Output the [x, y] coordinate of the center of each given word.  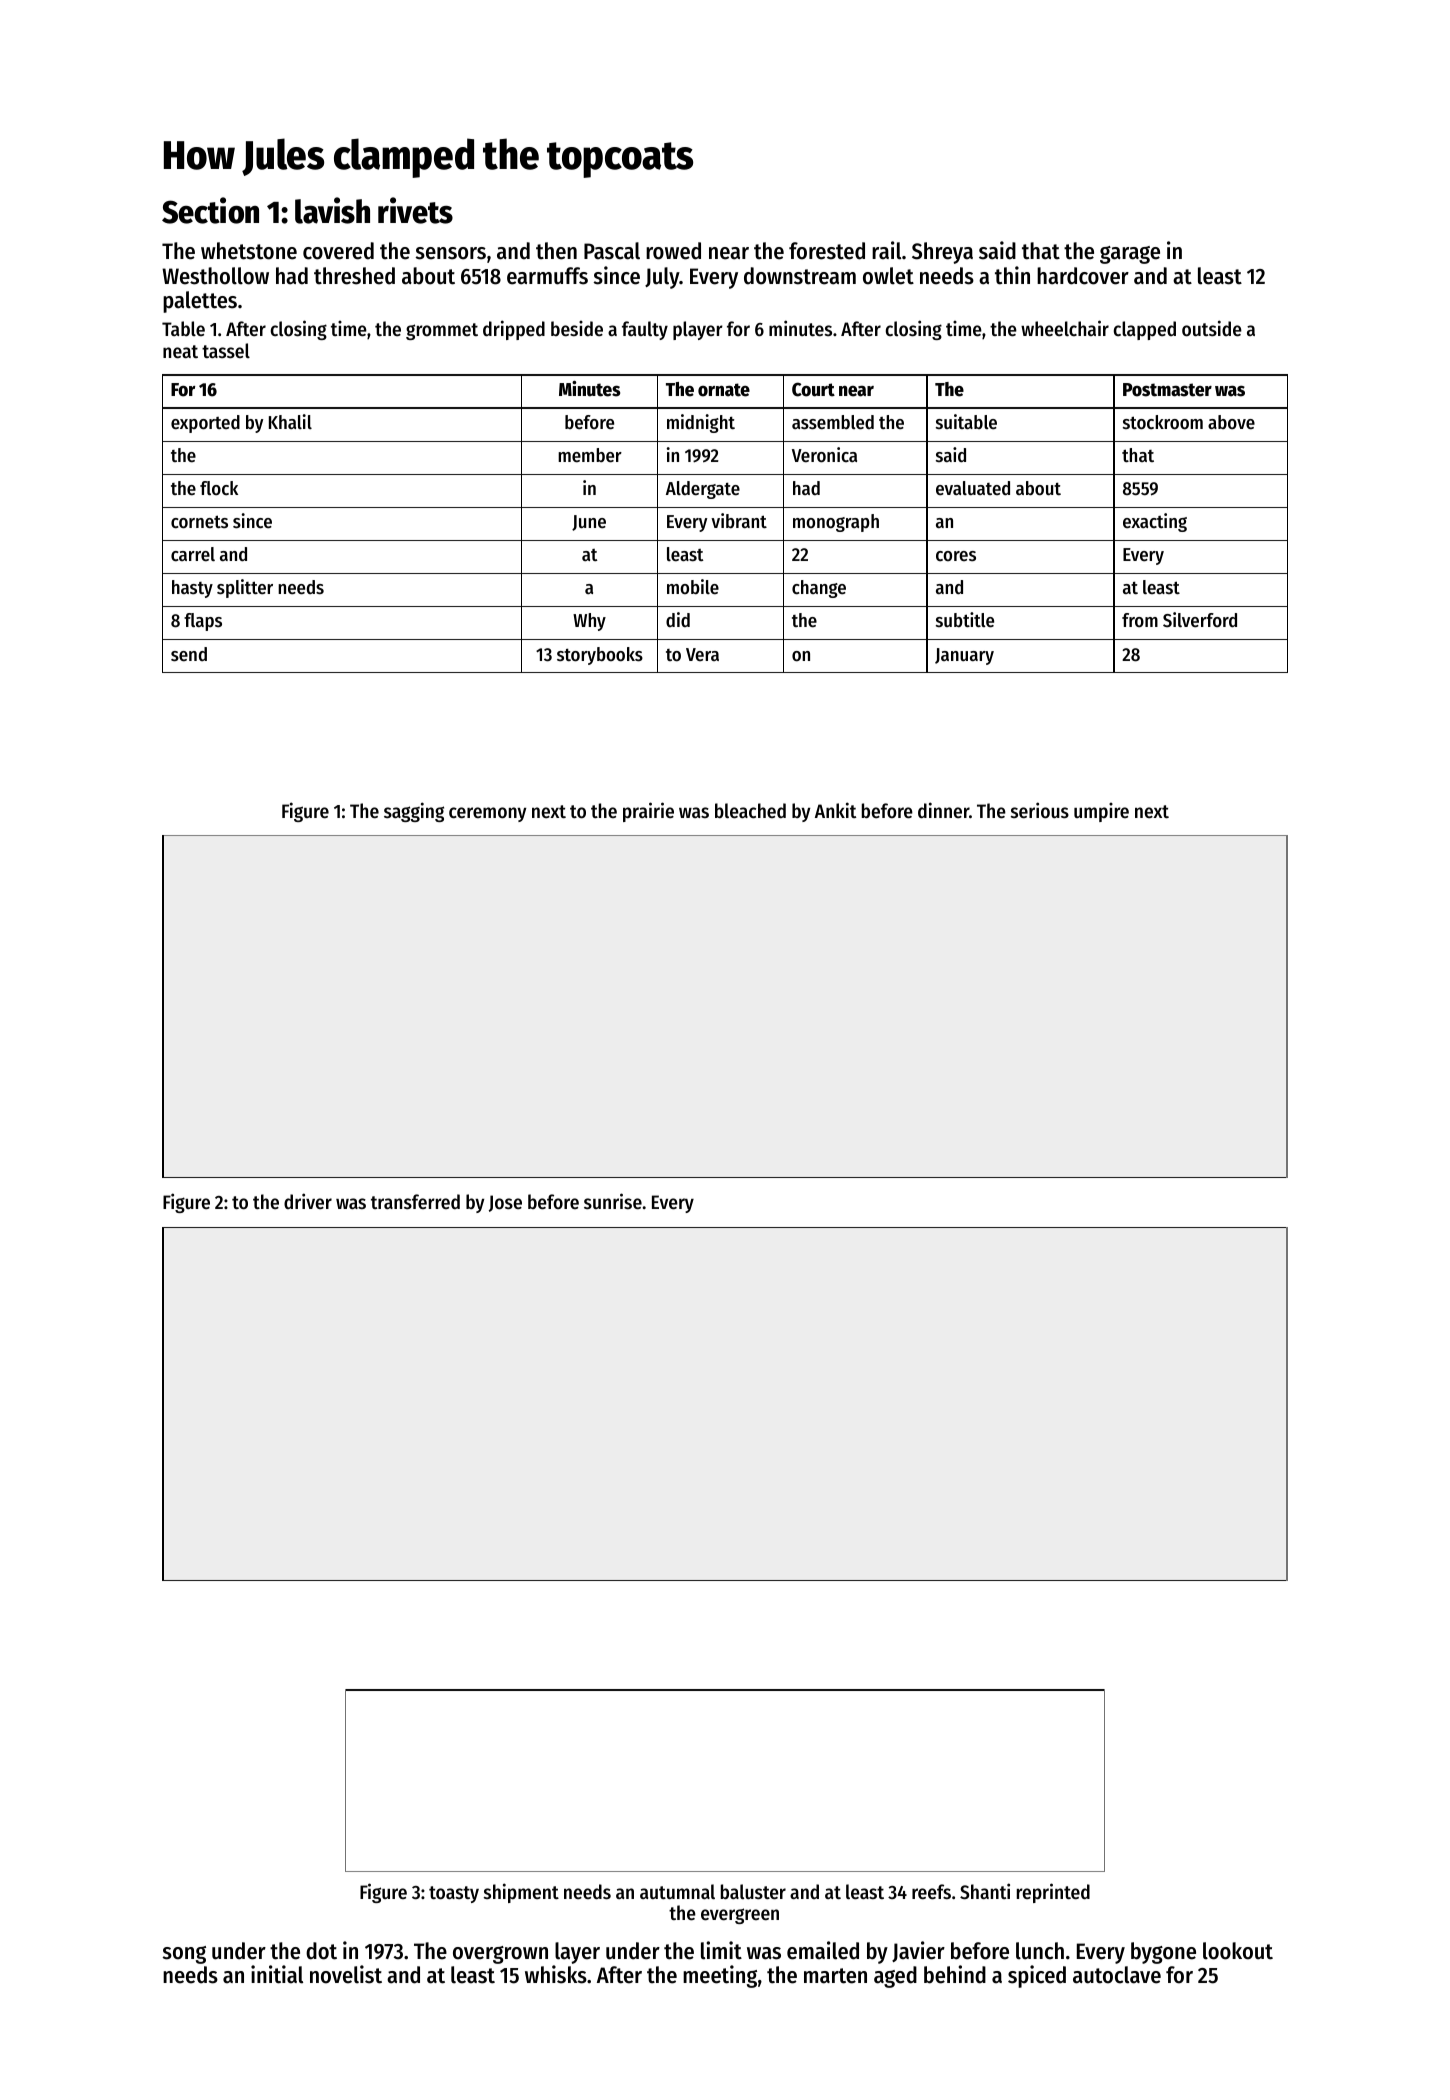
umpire [1101, 812]
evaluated [973, 488]
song [184, 1955]
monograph [836, 523]
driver [308, 1201]
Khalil [290, 421]
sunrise [613, 1201]
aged [895, 1977]
